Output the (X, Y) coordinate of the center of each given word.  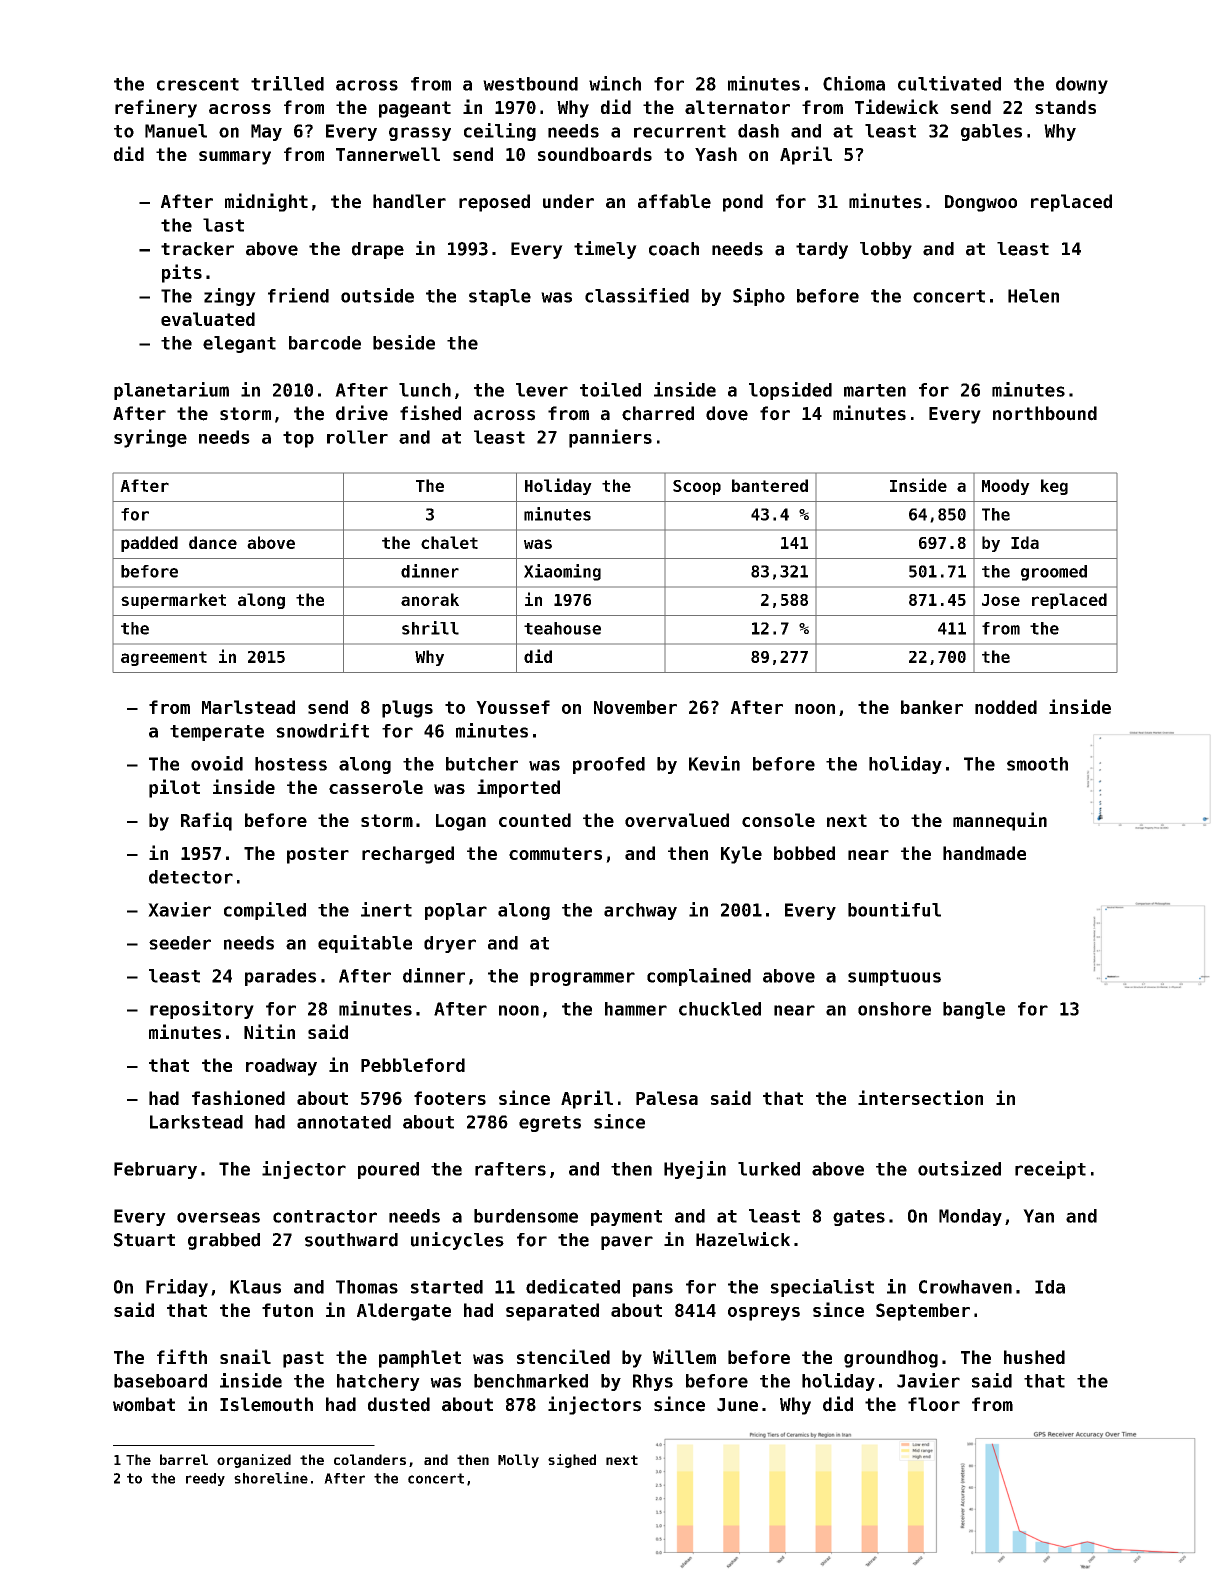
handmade (984, 853)
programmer (582, 979)
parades (280, 977)
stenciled (563, 1356)
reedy (205, 1479)
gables (991, 132)
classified (637, 295)
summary (235, 158)
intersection (920, 1097)
